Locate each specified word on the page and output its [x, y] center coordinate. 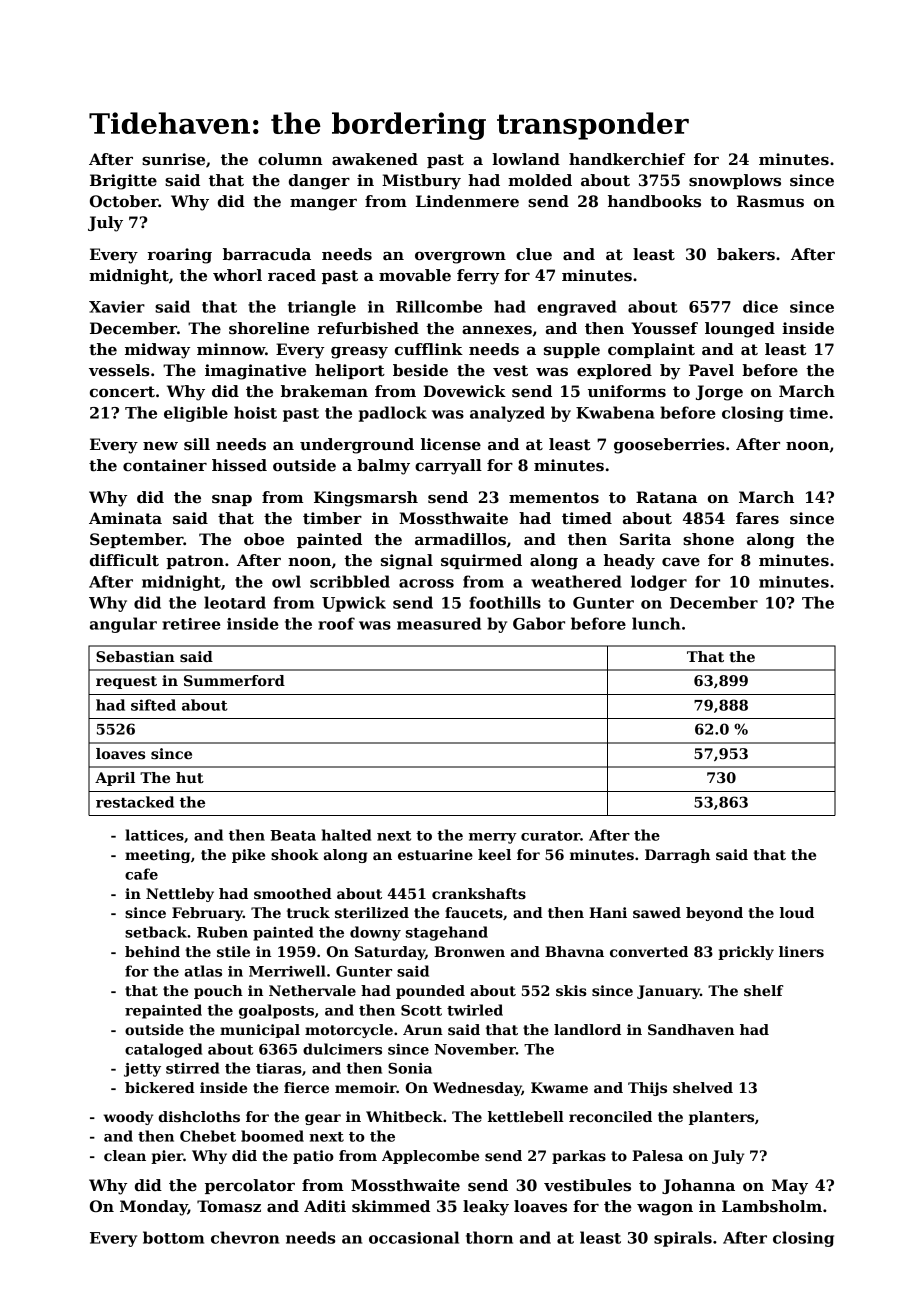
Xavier [117, 307]
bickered [160, 1087]
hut [190, 777]
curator [550, 836]
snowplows [735, 181]
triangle [322, 308]
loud [797, 912]
